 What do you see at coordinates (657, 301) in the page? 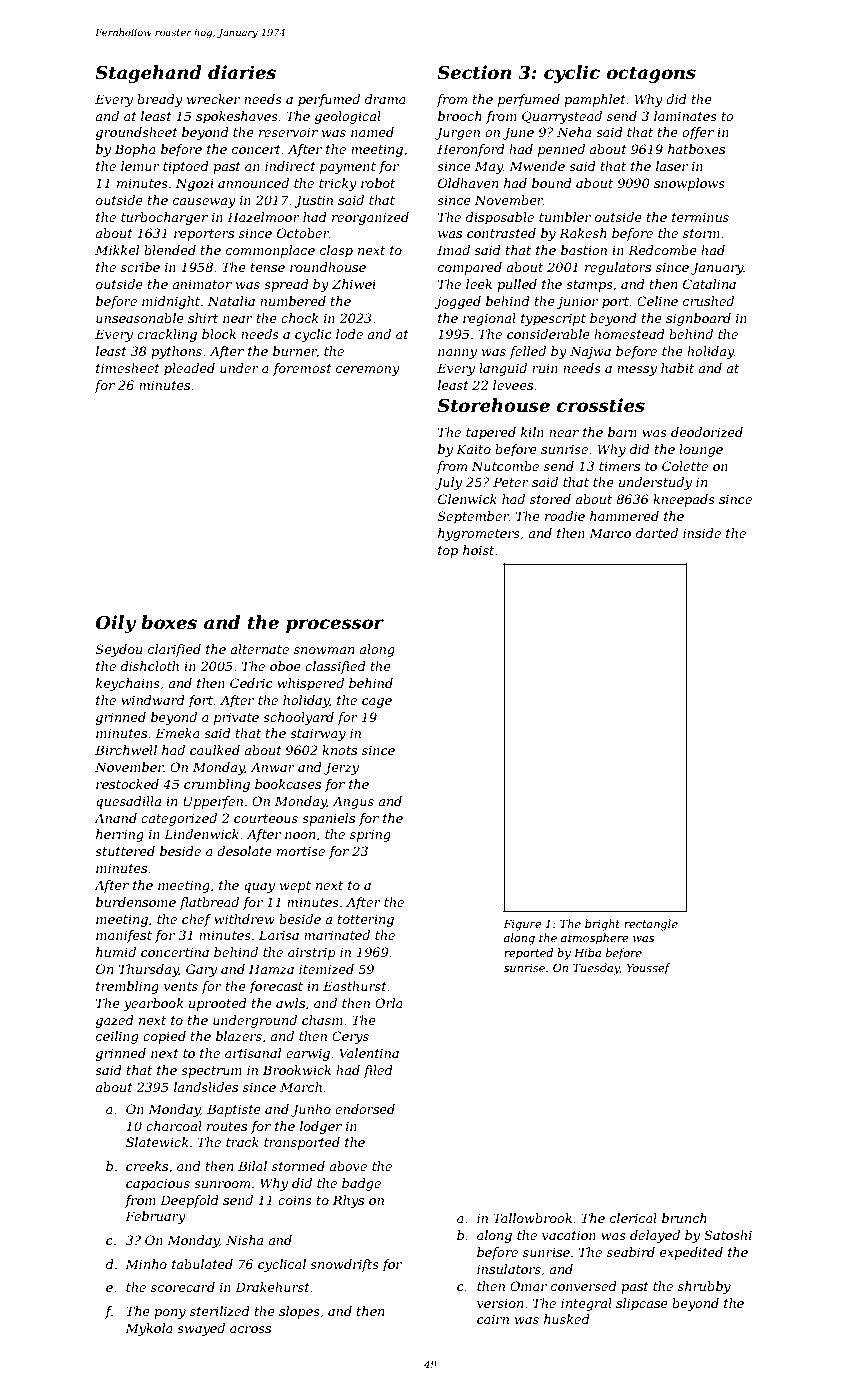
I see `Celine` at bounding box center [657, 301].
